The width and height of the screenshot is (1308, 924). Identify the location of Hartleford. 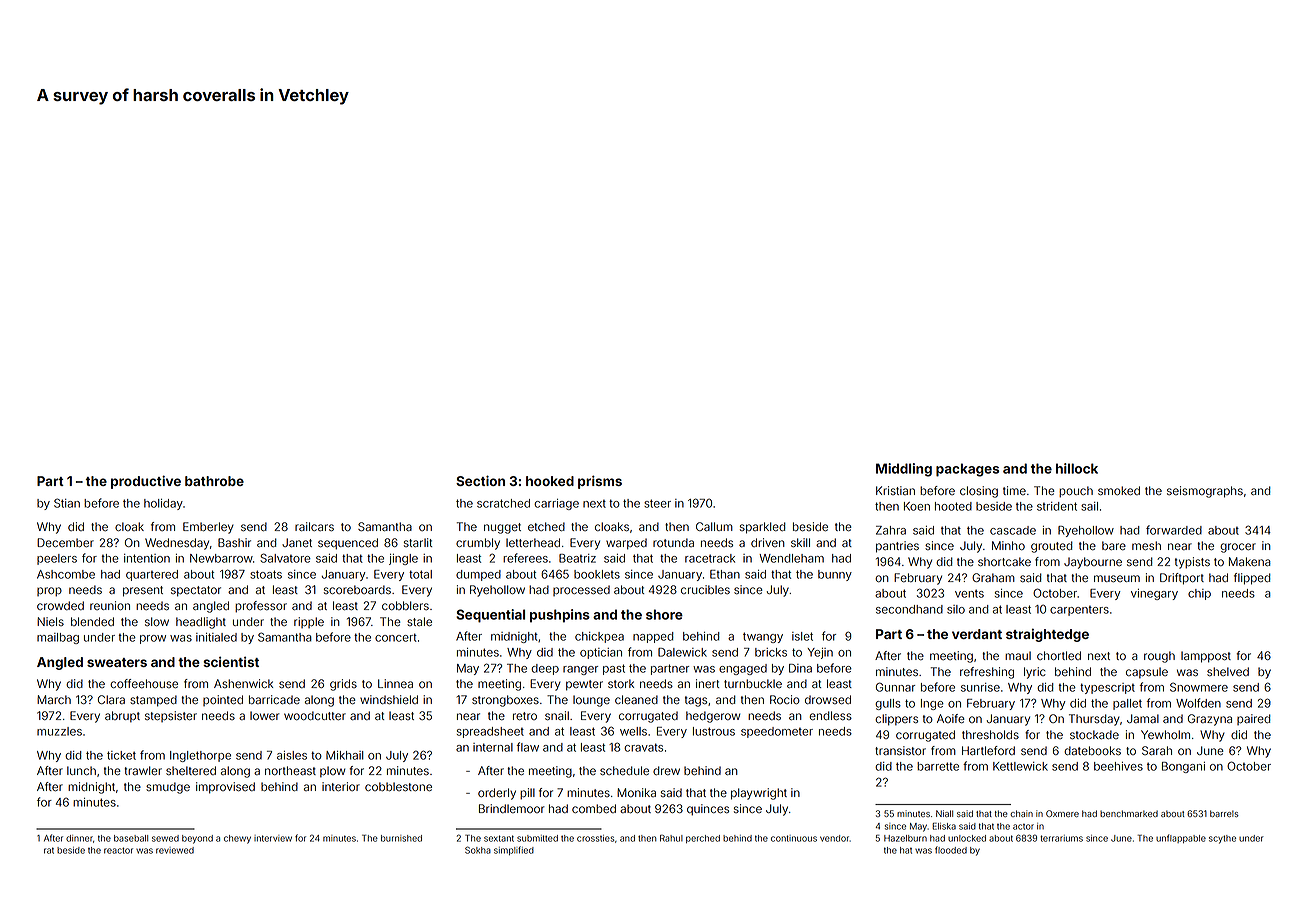
(988, 750).
